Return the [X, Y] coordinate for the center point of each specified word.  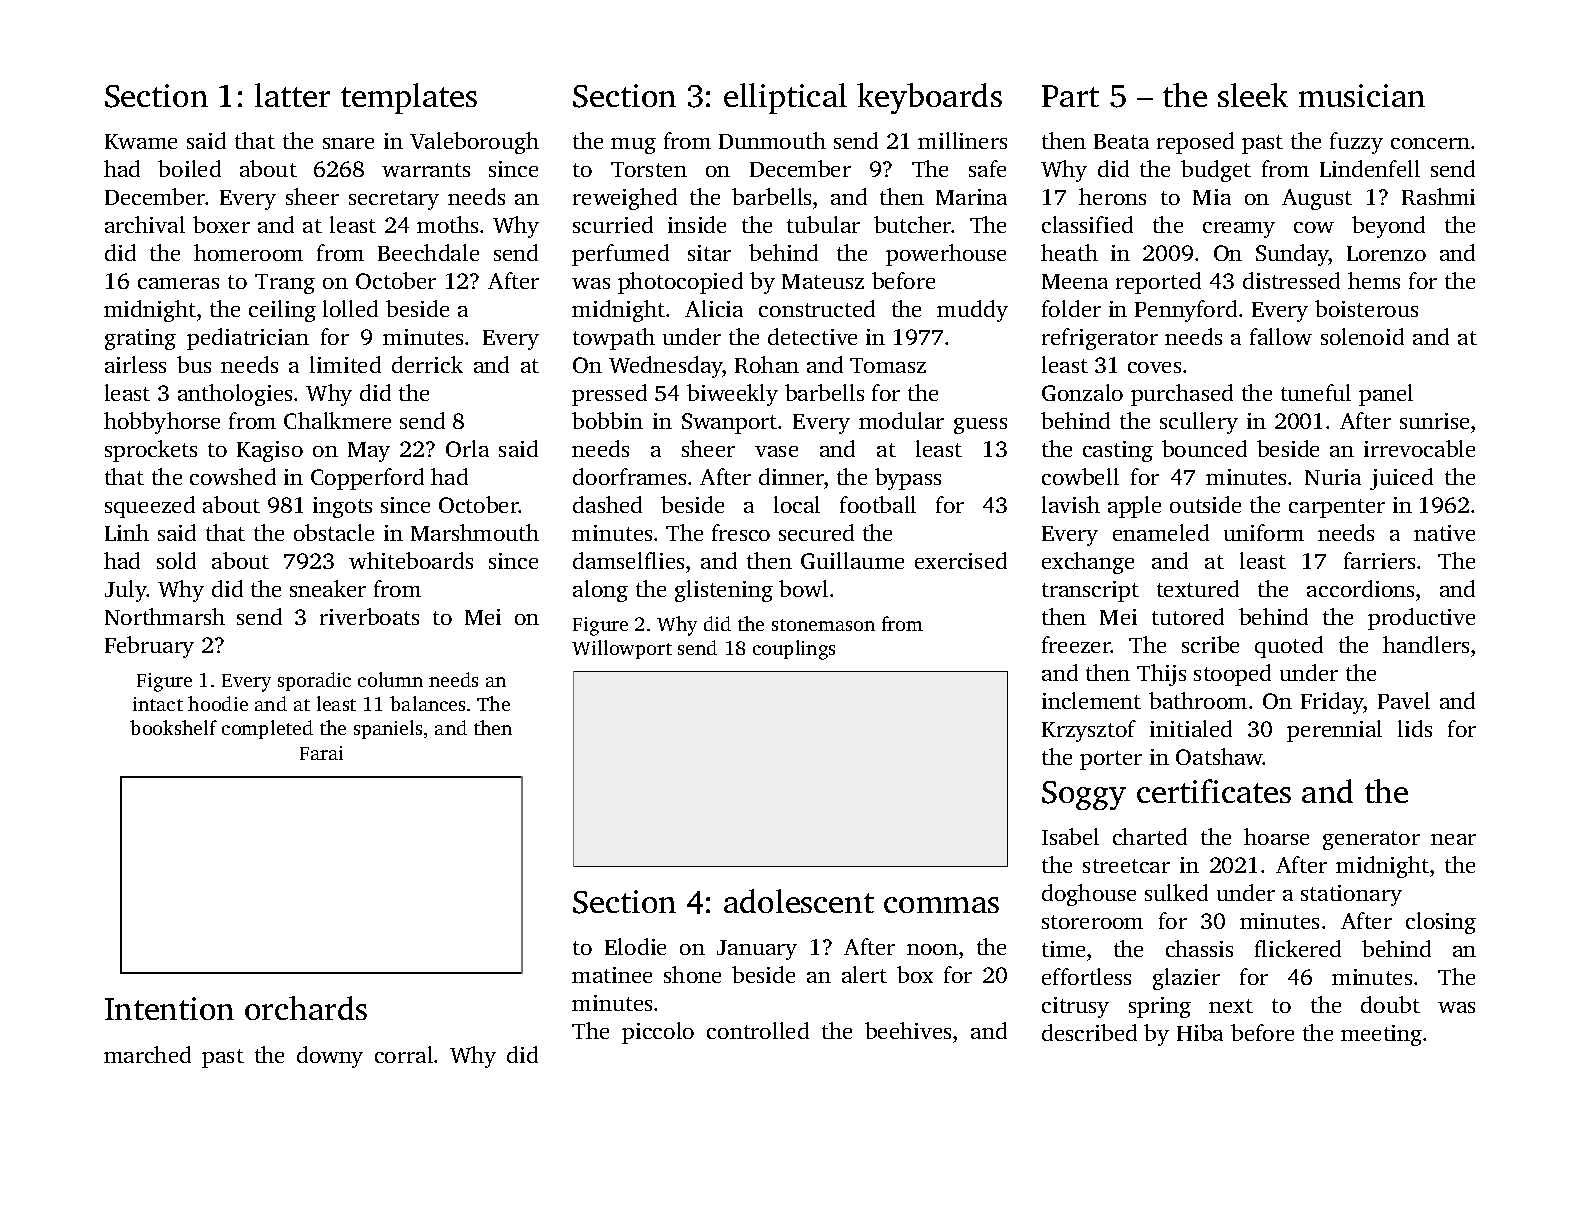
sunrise [1434, 421]
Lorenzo [1386, 253]
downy [330, 1057]
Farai [321, 753]
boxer [221, 224]
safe [987, 168]
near [1453, 839]
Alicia [714, 308]
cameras [178, 283]
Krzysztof [1089, 731]
